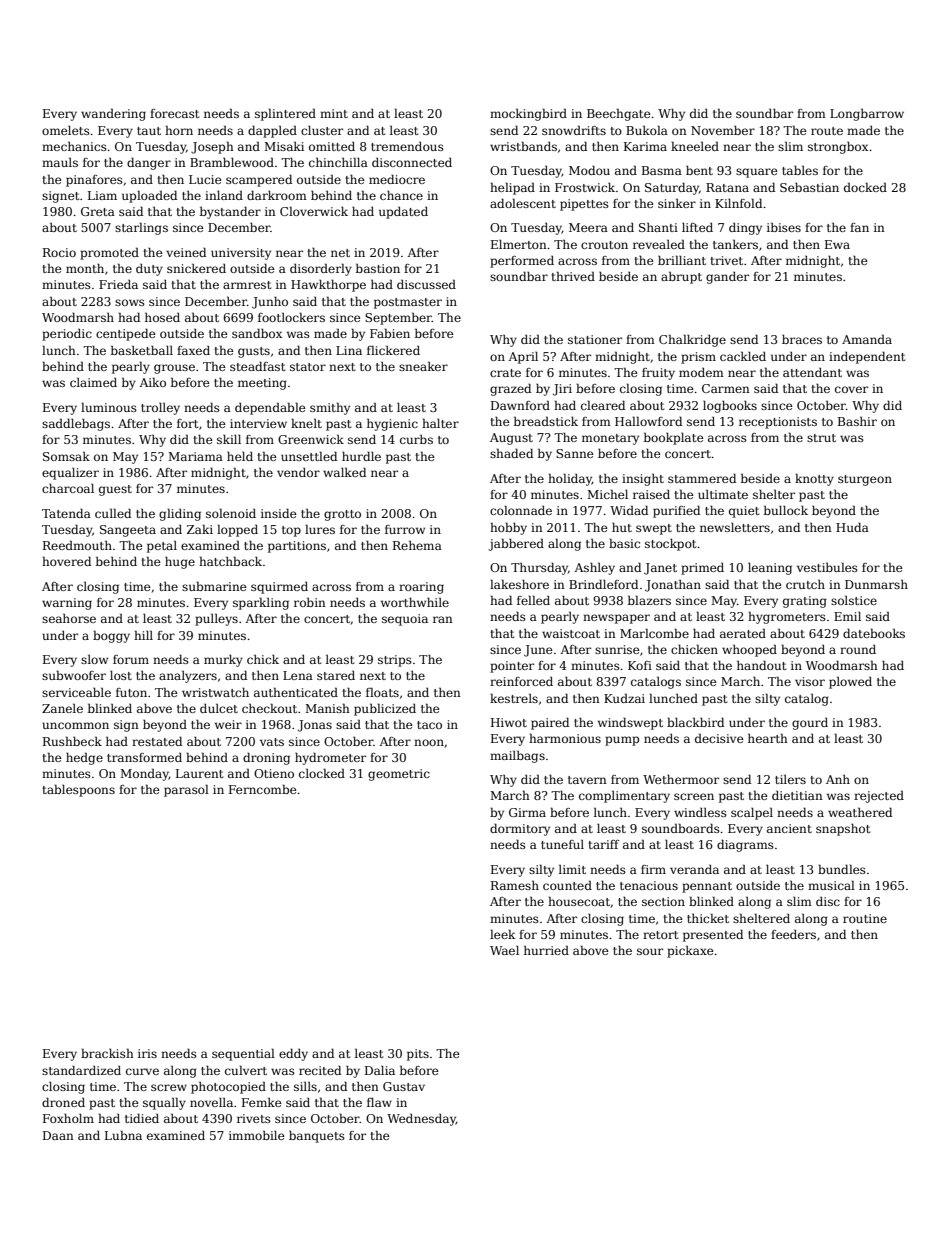 This page has height=1233, width=952. Describe the element at coordinates (528, 114) in the page. I see `mockingbird` at that location.
